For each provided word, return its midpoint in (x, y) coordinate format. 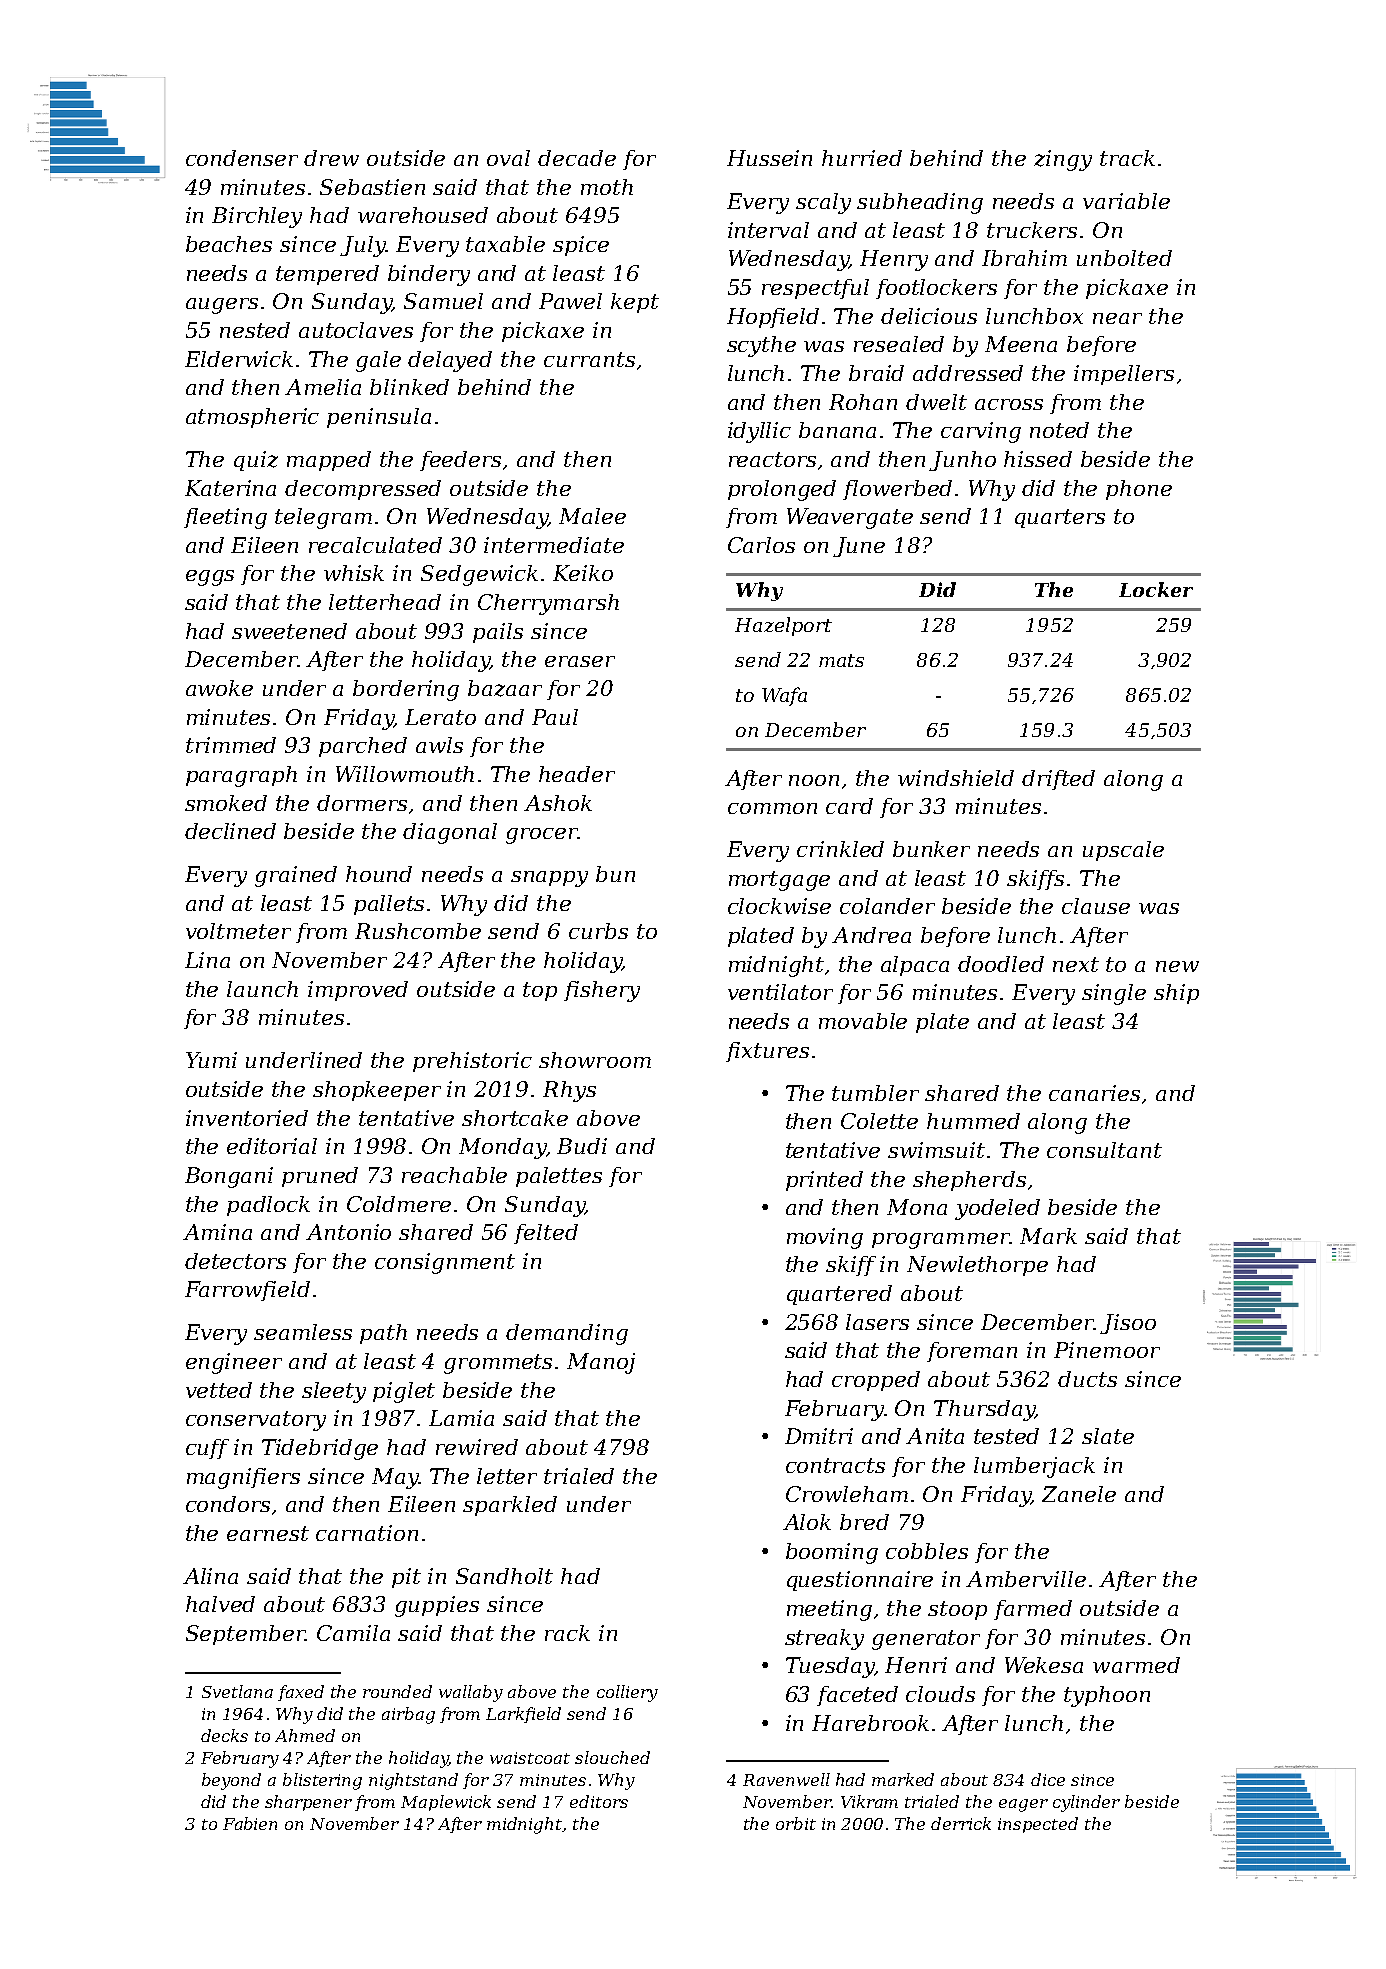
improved (358, 991)
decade (577, 158)
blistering (322, 1781)
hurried (862, 158)
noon (814, 780)
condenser (242, 158)
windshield (956, 778)
